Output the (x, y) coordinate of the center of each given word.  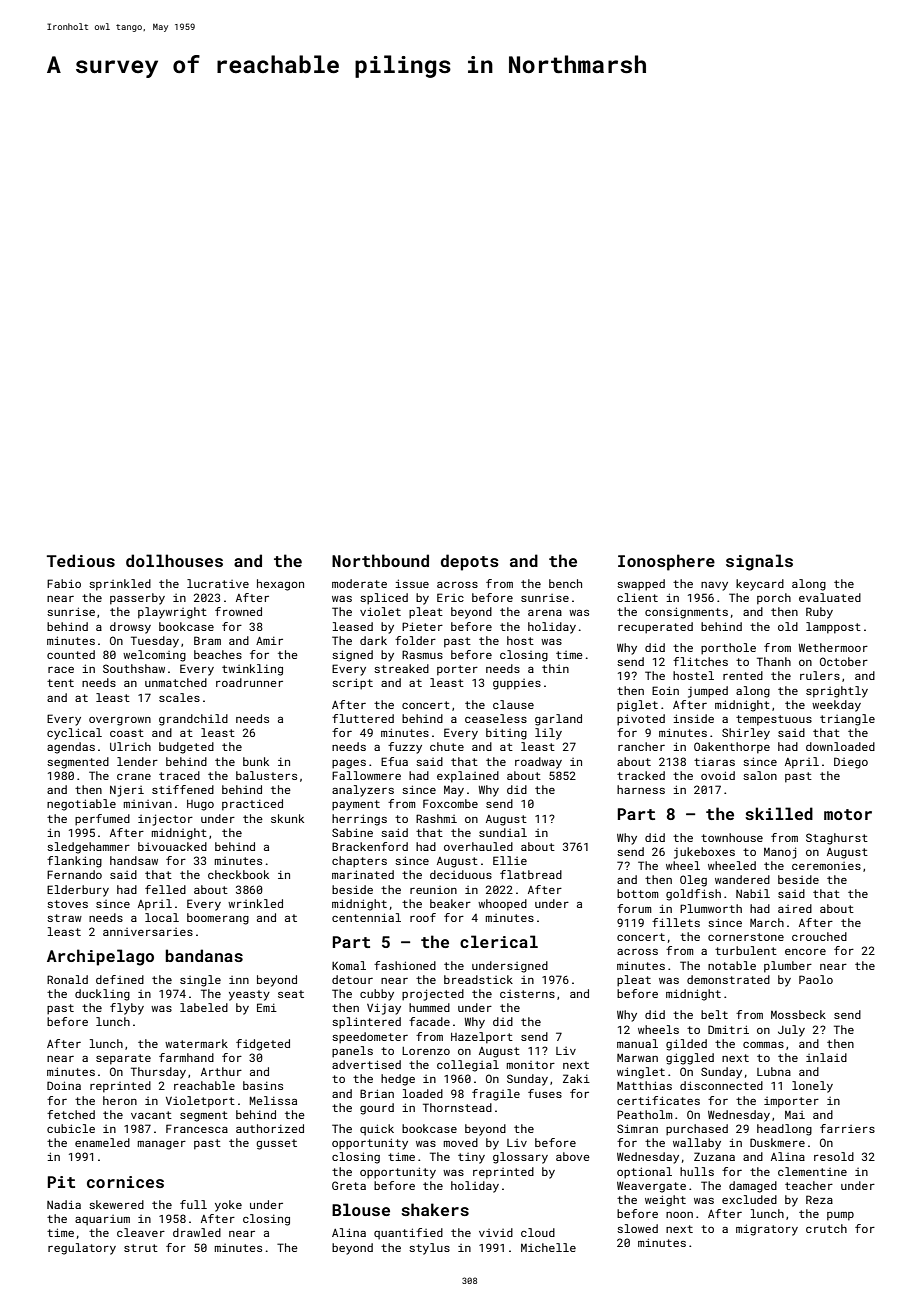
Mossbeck (798, 1014)
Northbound (380, 560)
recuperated (655, 628)
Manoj (780, 853)
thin (555, 668)
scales (179, 697)
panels (352, 1052)
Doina (64, 1085)
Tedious (81, 560)
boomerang (218, 919)
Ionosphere (666, 562)
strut (141, 1248)
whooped (502, 905)
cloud (538, 1232)
